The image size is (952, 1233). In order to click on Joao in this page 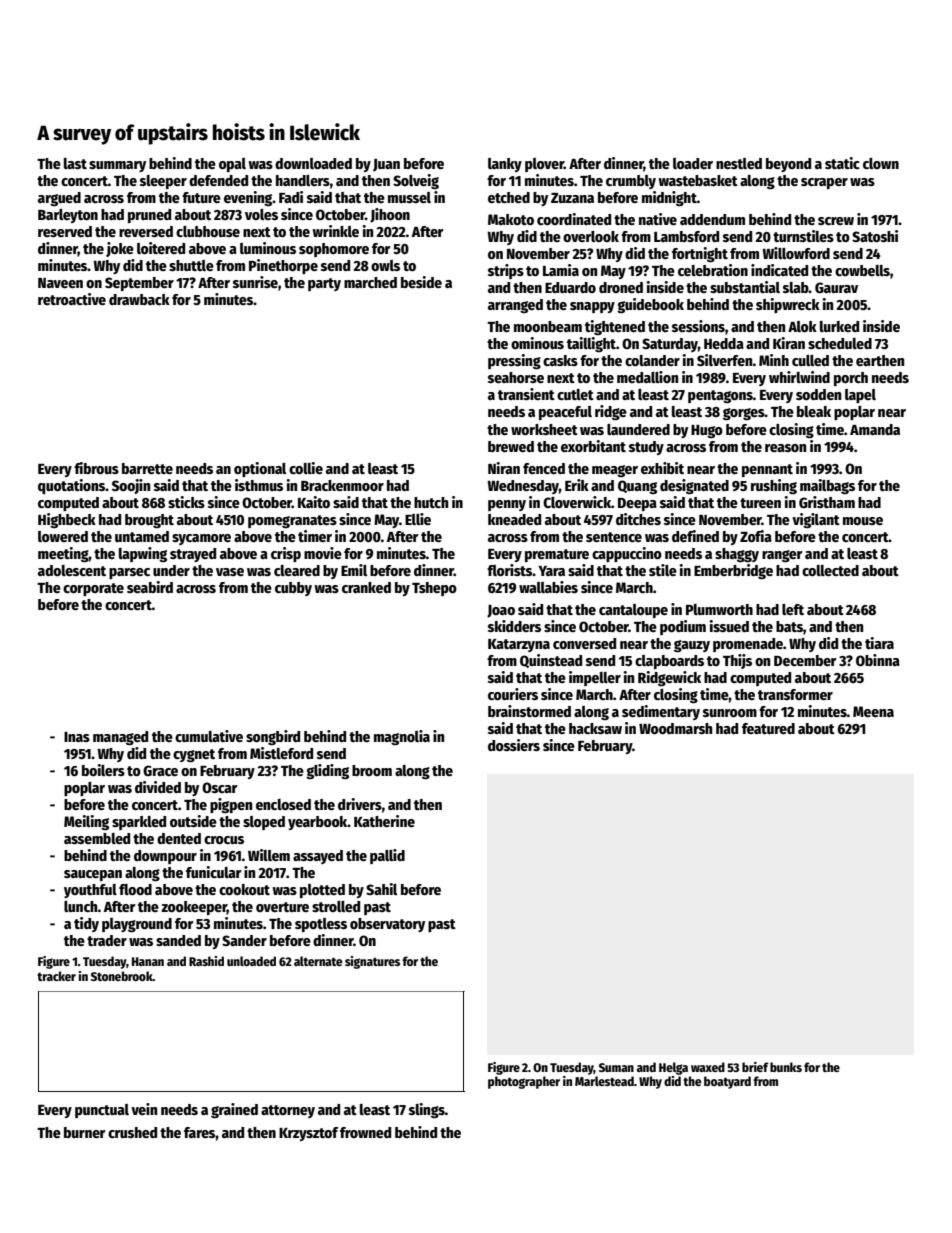, I will do `click(501, 611)`.
